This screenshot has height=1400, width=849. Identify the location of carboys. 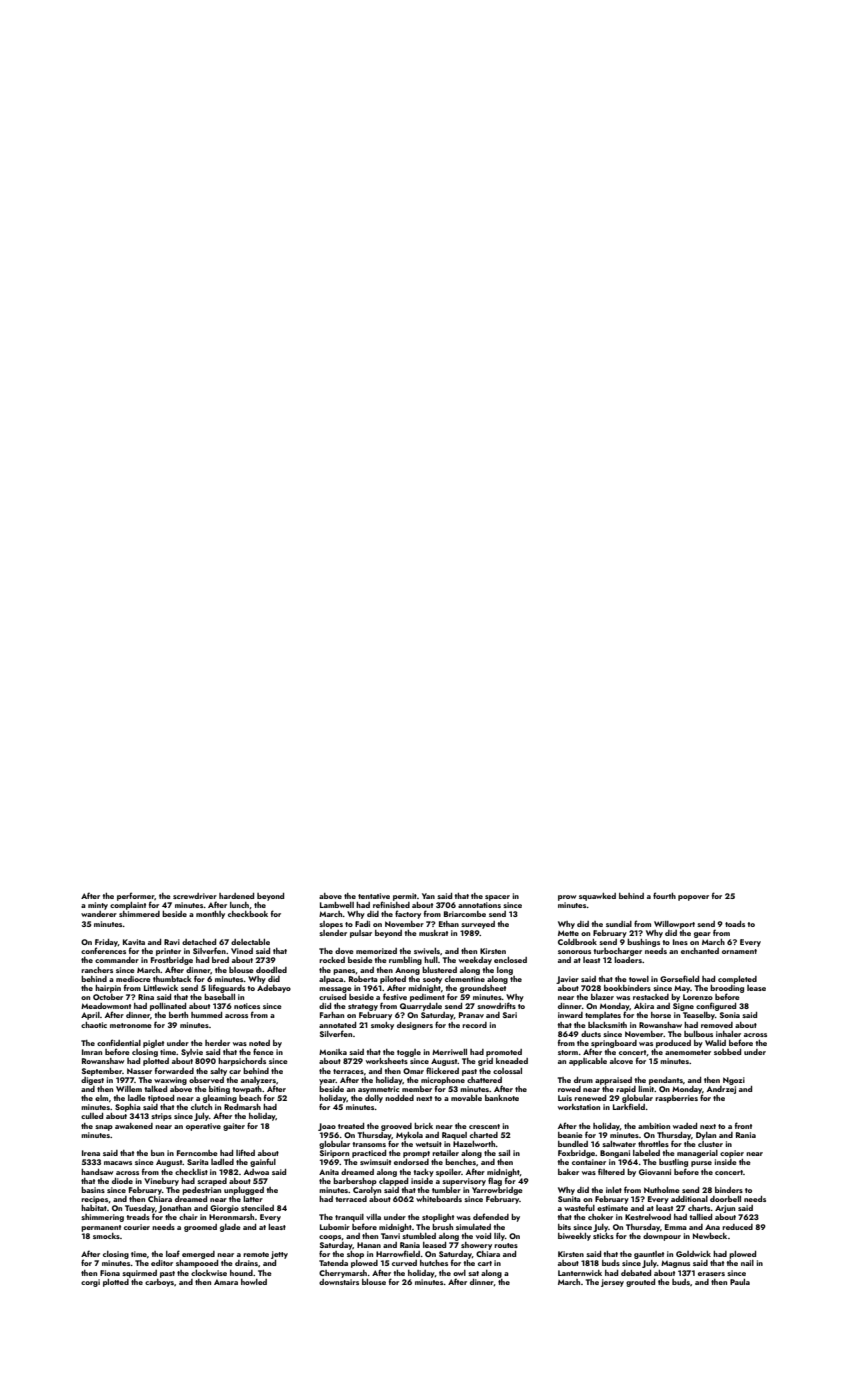
(159, 1283).
